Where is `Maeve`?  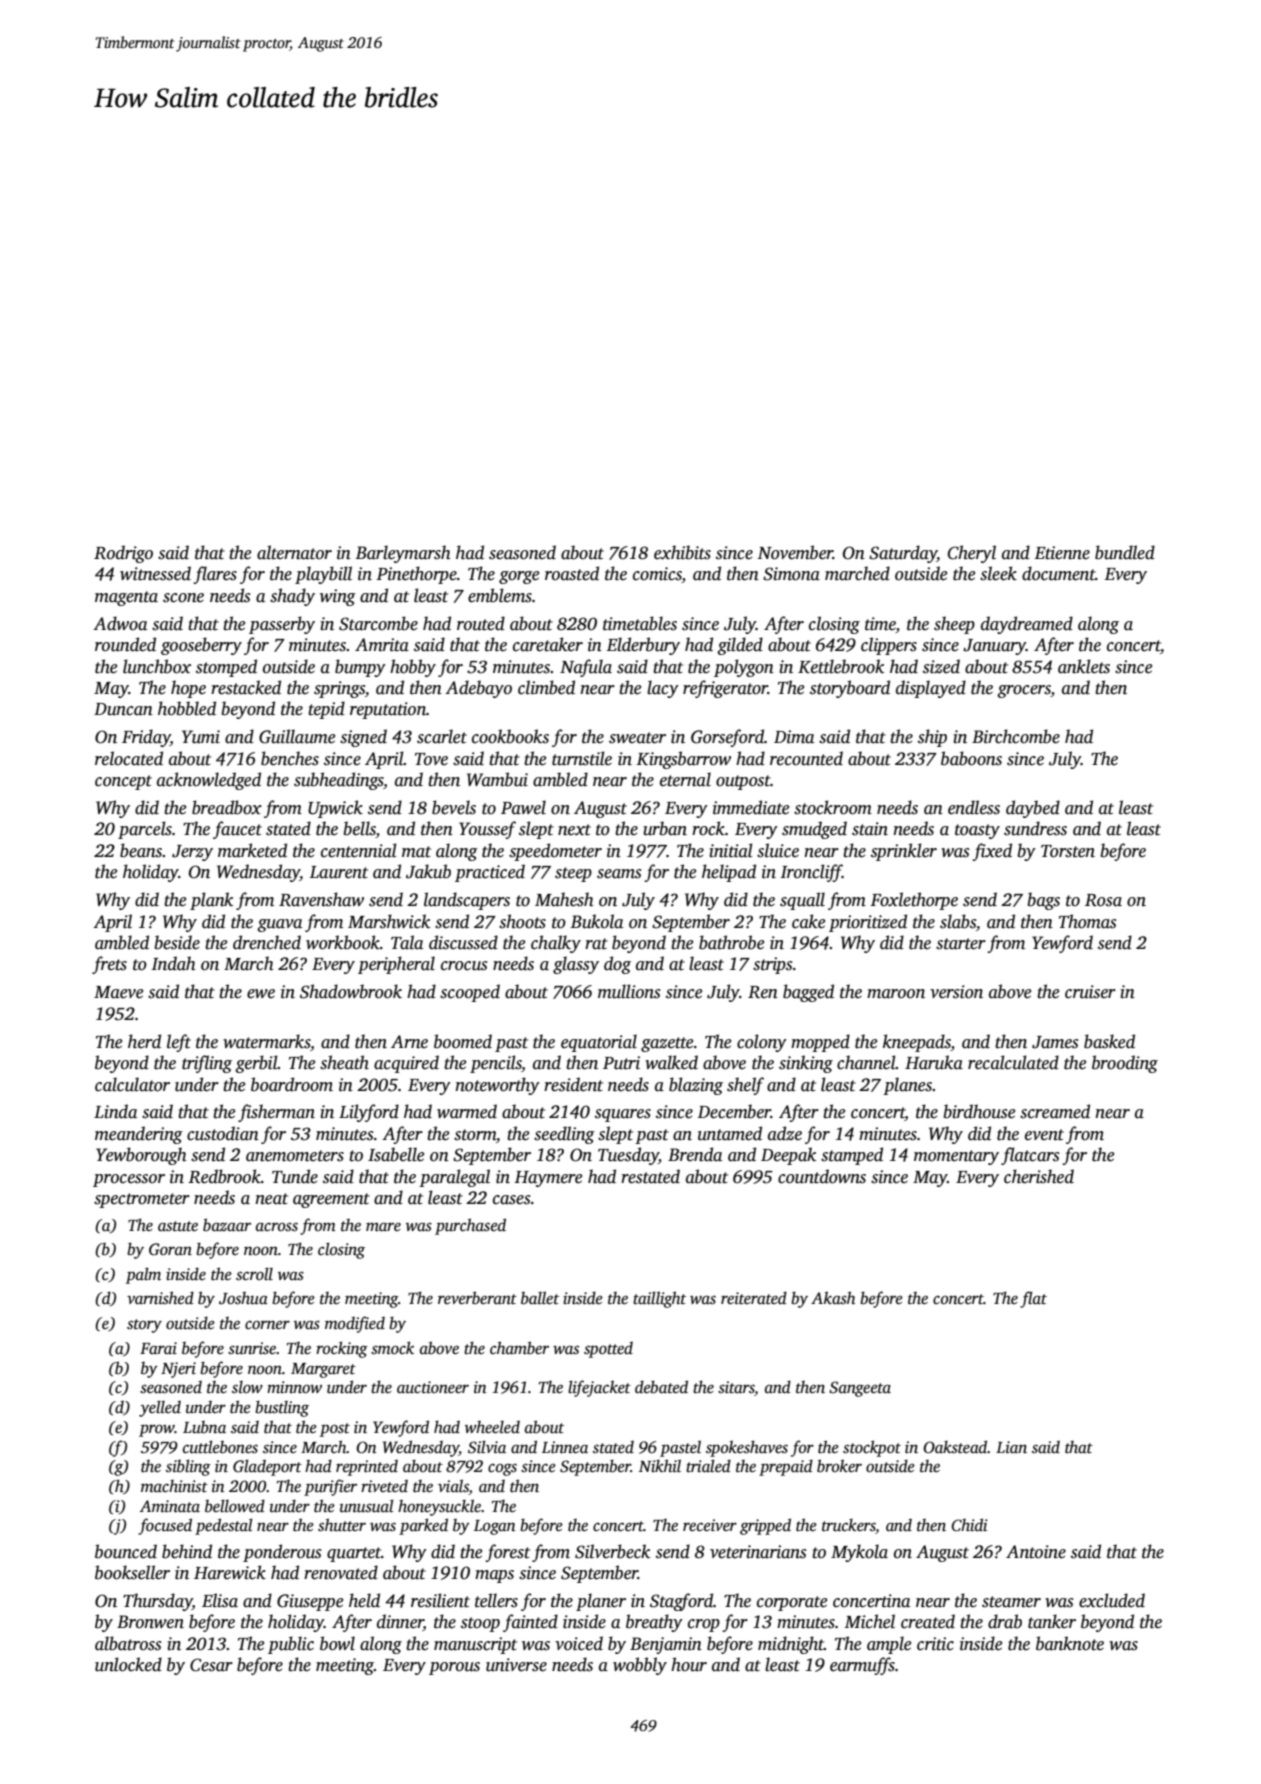
Maeve is located at coordinates (118, 992).
